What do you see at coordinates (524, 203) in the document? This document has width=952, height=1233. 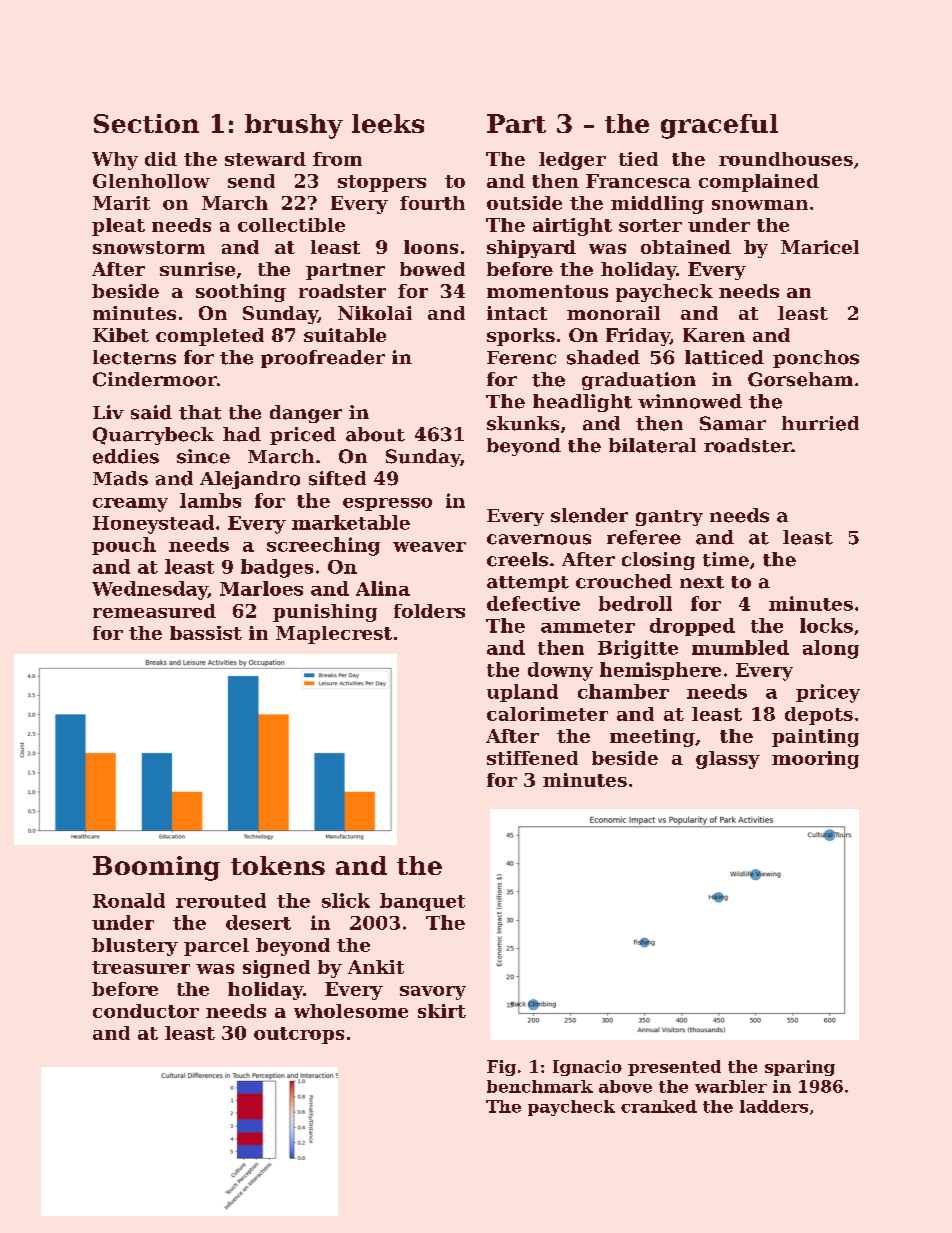 I see `outside` at bounding box center [524, 203].
